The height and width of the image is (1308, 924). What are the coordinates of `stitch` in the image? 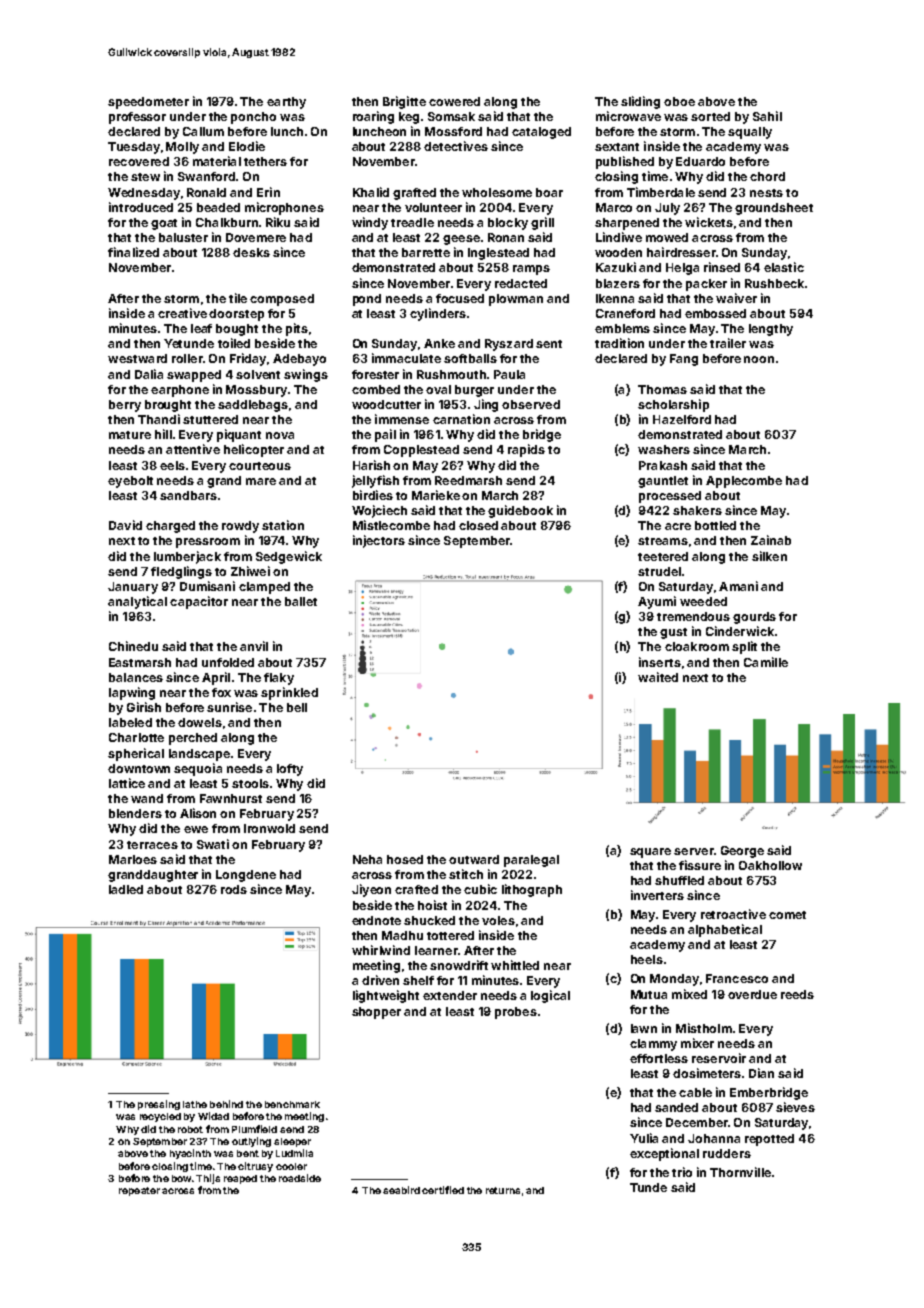 It's located at (466, 874).
